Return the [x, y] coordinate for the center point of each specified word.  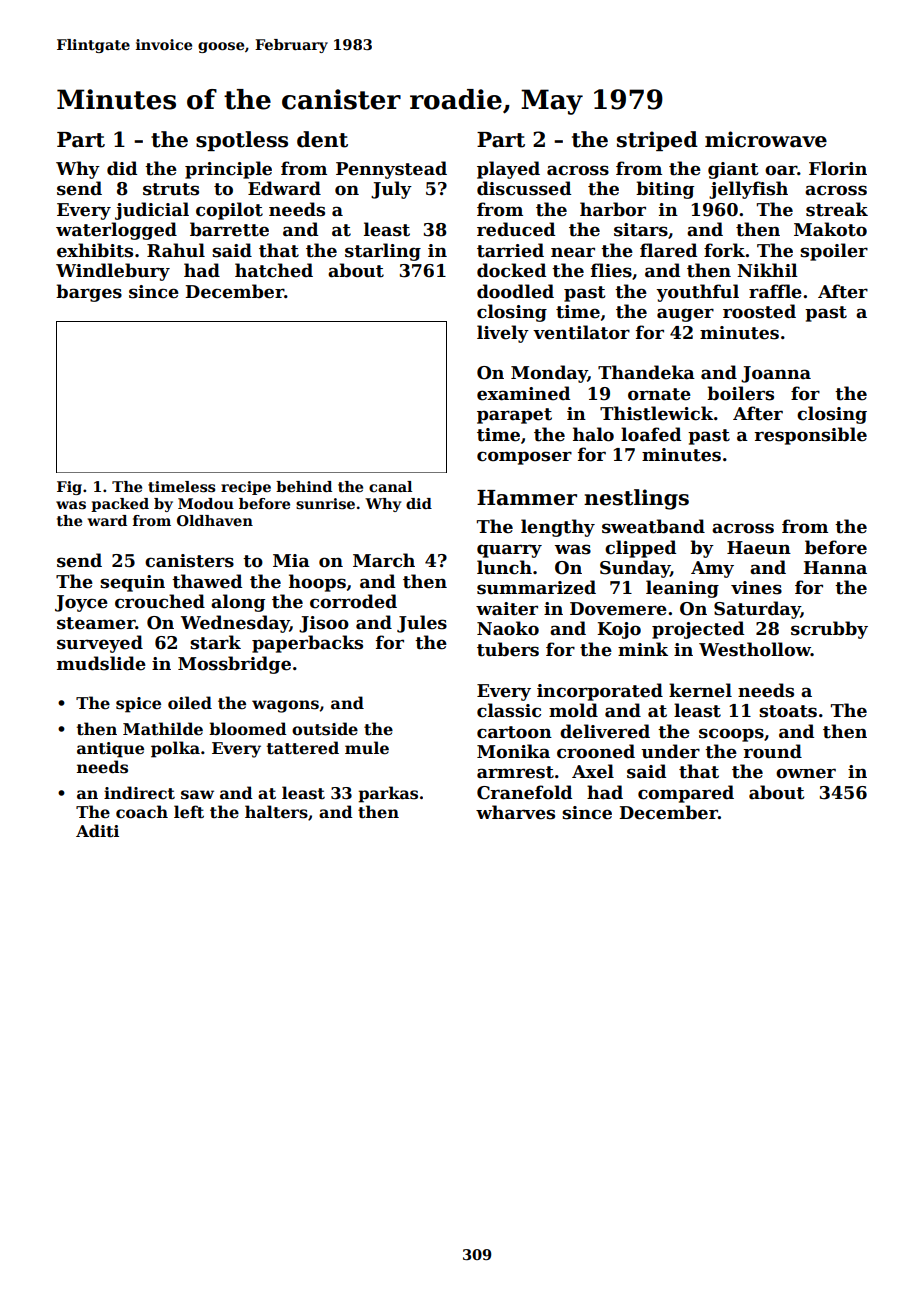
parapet [514, 416]
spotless [242, 141]
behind [304, 486]
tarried [510, 250]
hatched [274, 270]
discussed [524, 188]
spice [138, 705]
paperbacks [307, 644]
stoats [788, 711]
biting [665, 190]
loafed [651, 434]
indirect [139, 793]
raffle [775, 291]
